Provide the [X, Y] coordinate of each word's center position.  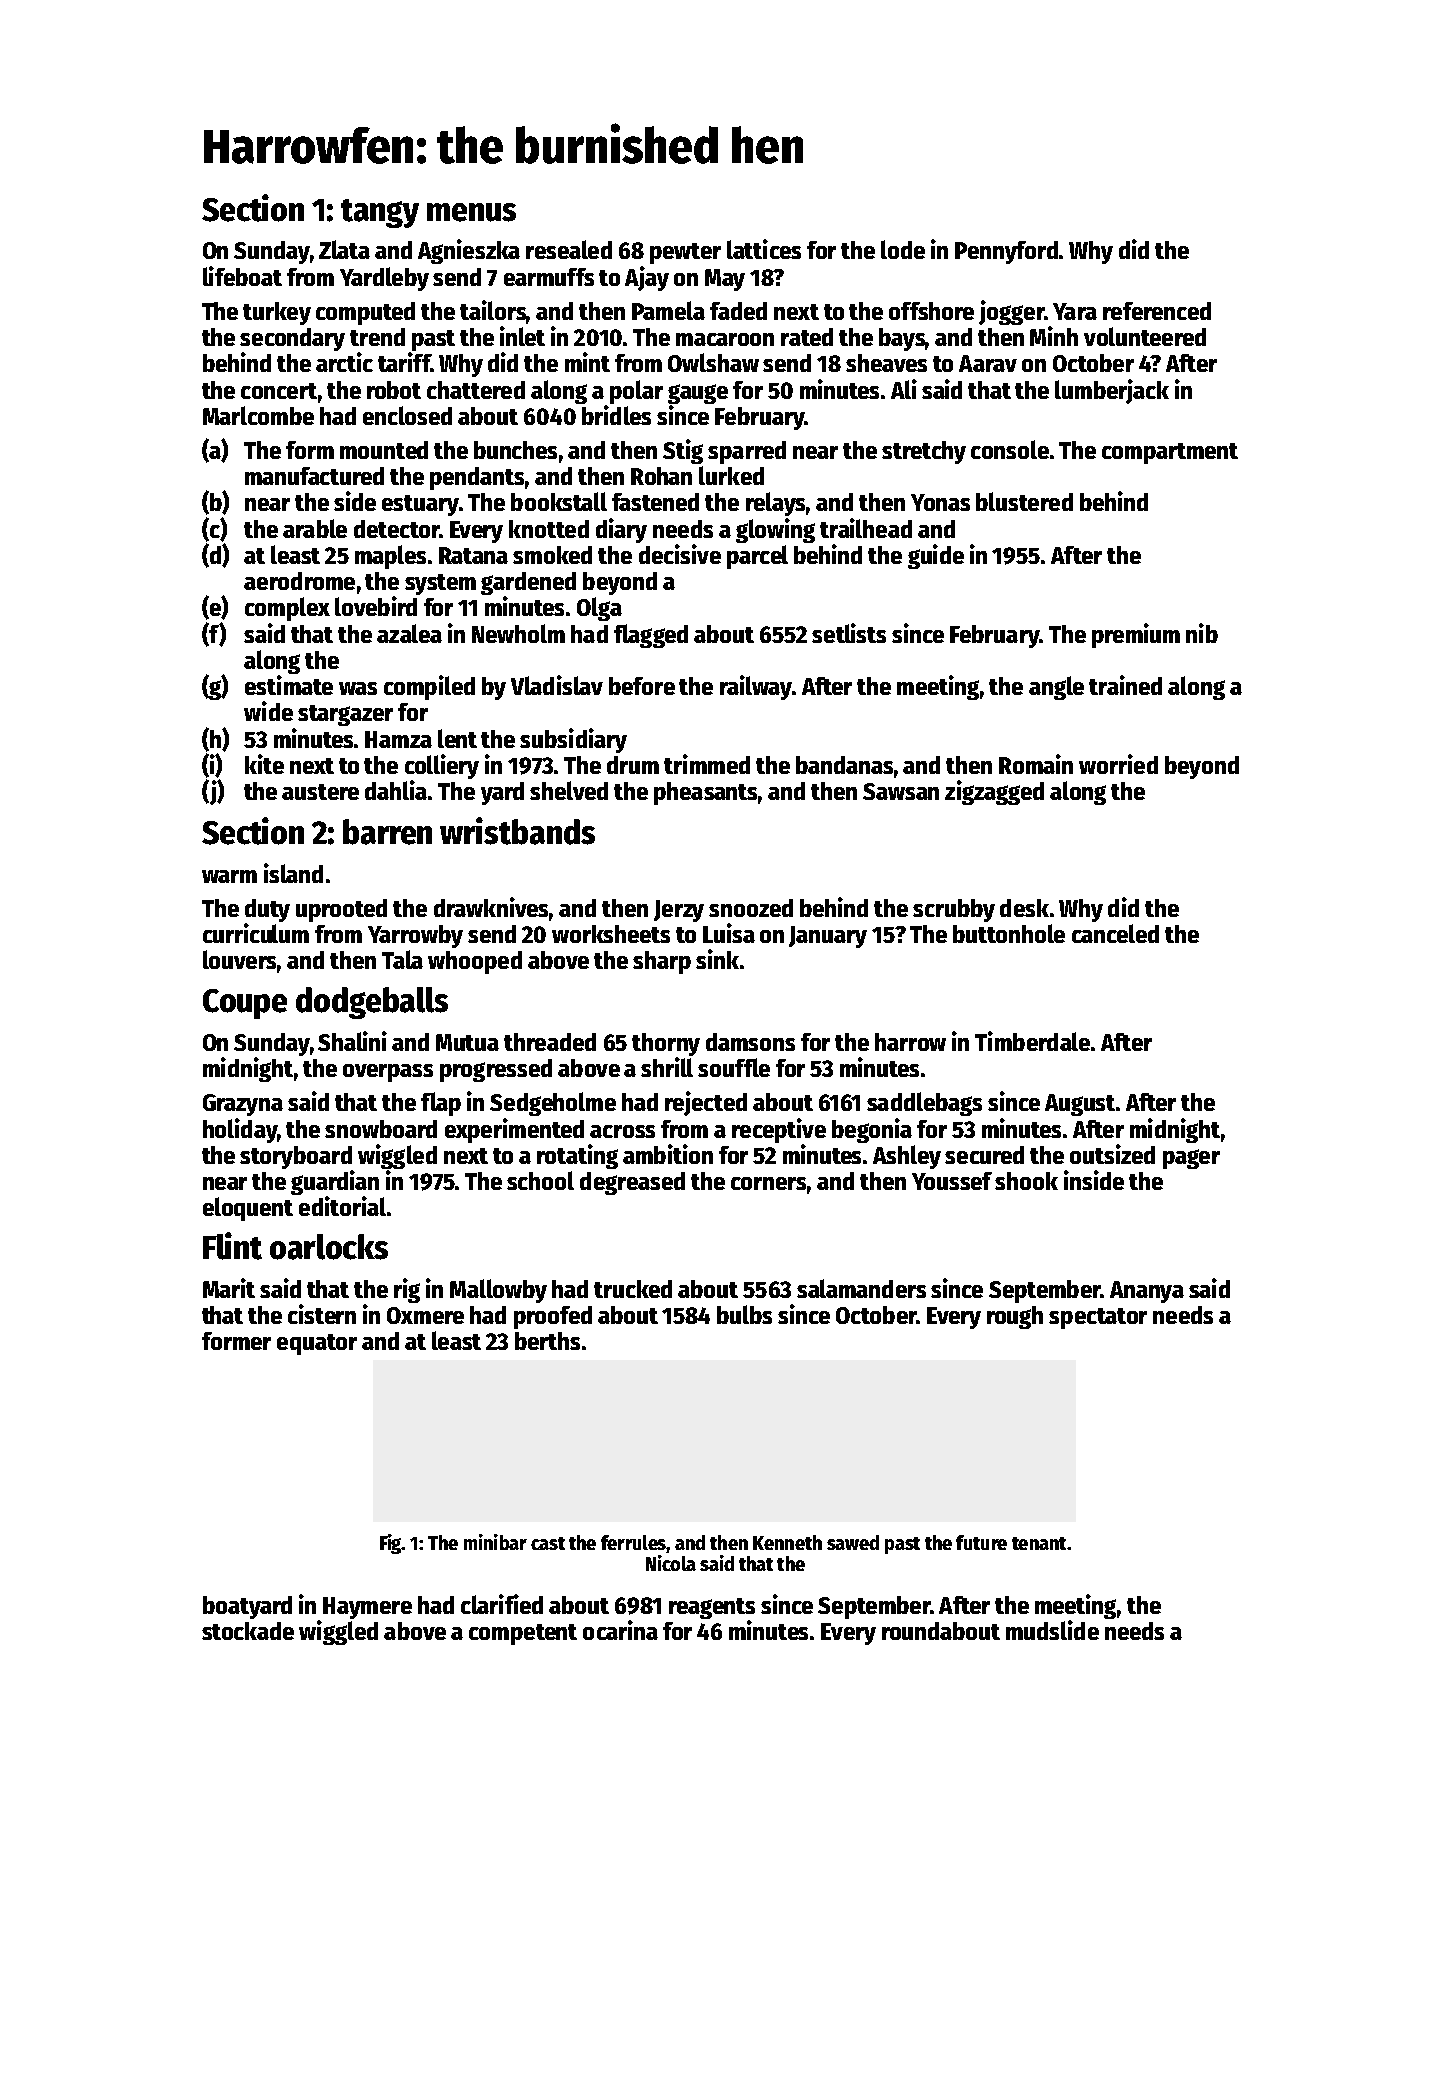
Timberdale [1032, 1041]
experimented [514, 1130]
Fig [391, 1544]
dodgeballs [372, 1003]
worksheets [611, 934]
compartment [1170, 453]
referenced [1157, 311]
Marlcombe [258, 415]
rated [807, 337]
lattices [764, 249]
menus [471, 212]
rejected [706, 1103]
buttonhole [1009, 933]
